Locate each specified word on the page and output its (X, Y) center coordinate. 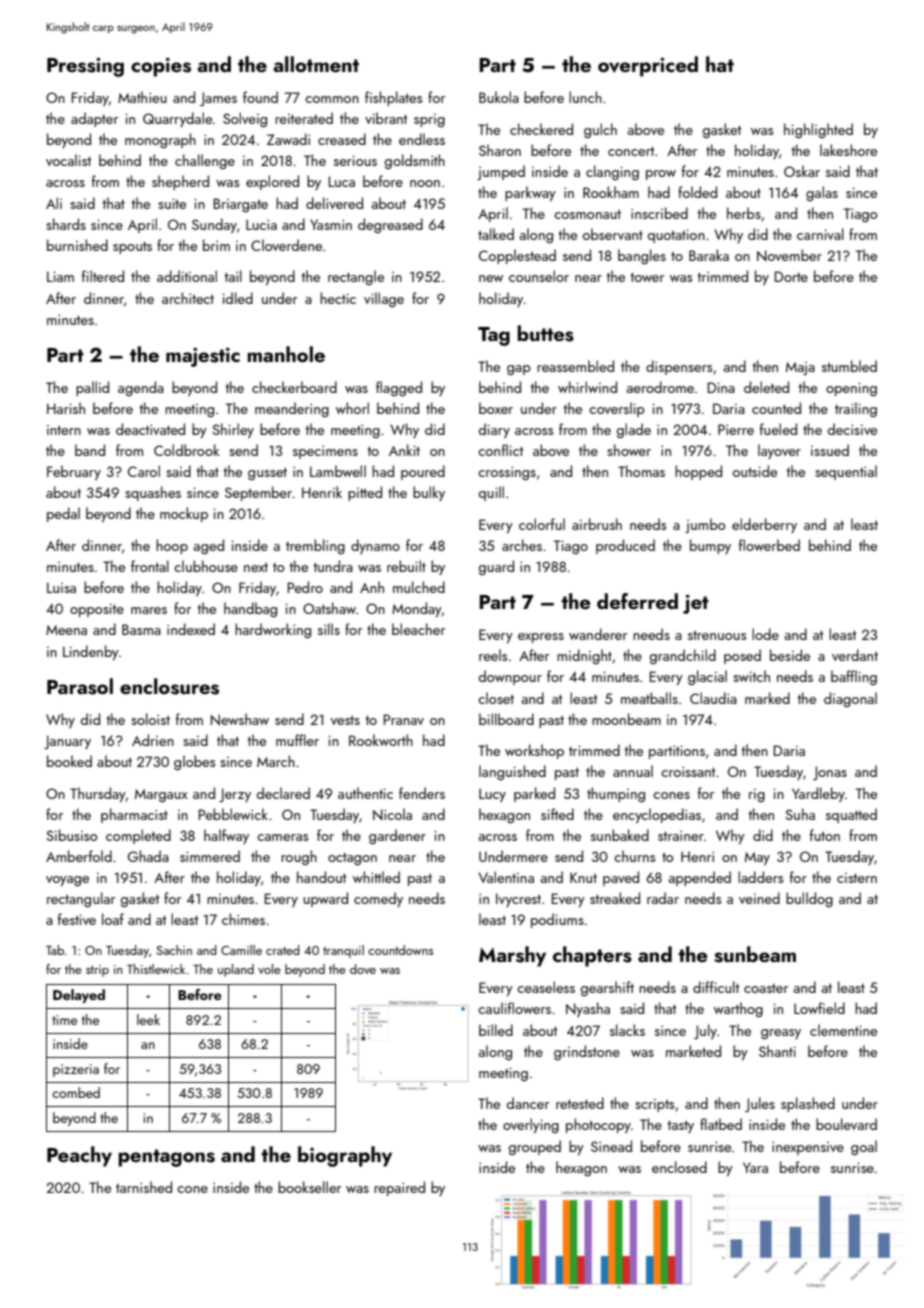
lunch (585, 97)
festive (77, 919)
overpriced (648, 66)
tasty (680, 1126)
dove (363, 969)
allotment (316, 64)
